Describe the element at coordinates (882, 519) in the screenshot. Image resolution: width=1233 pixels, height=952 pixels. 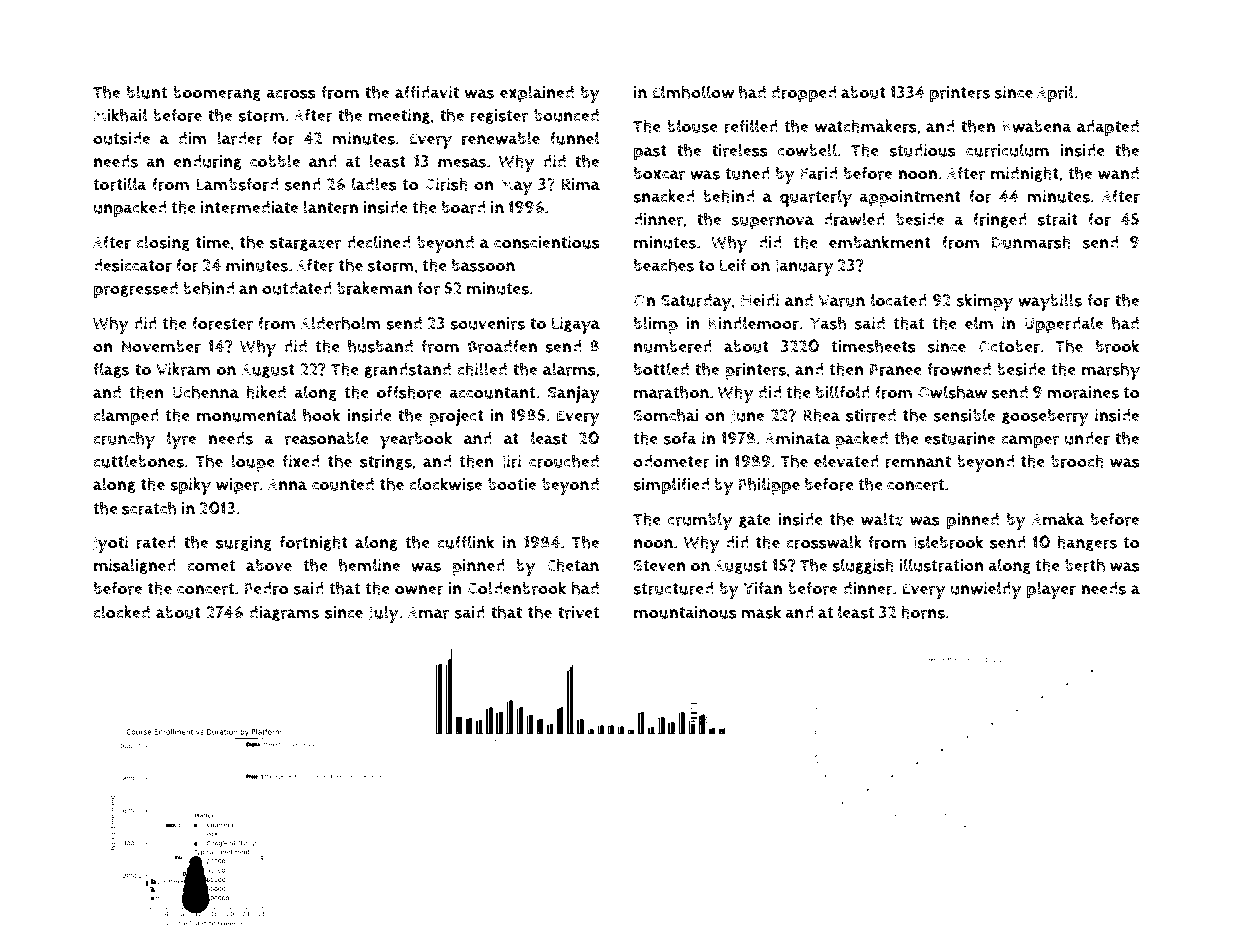
I see `waltz` at that location.
